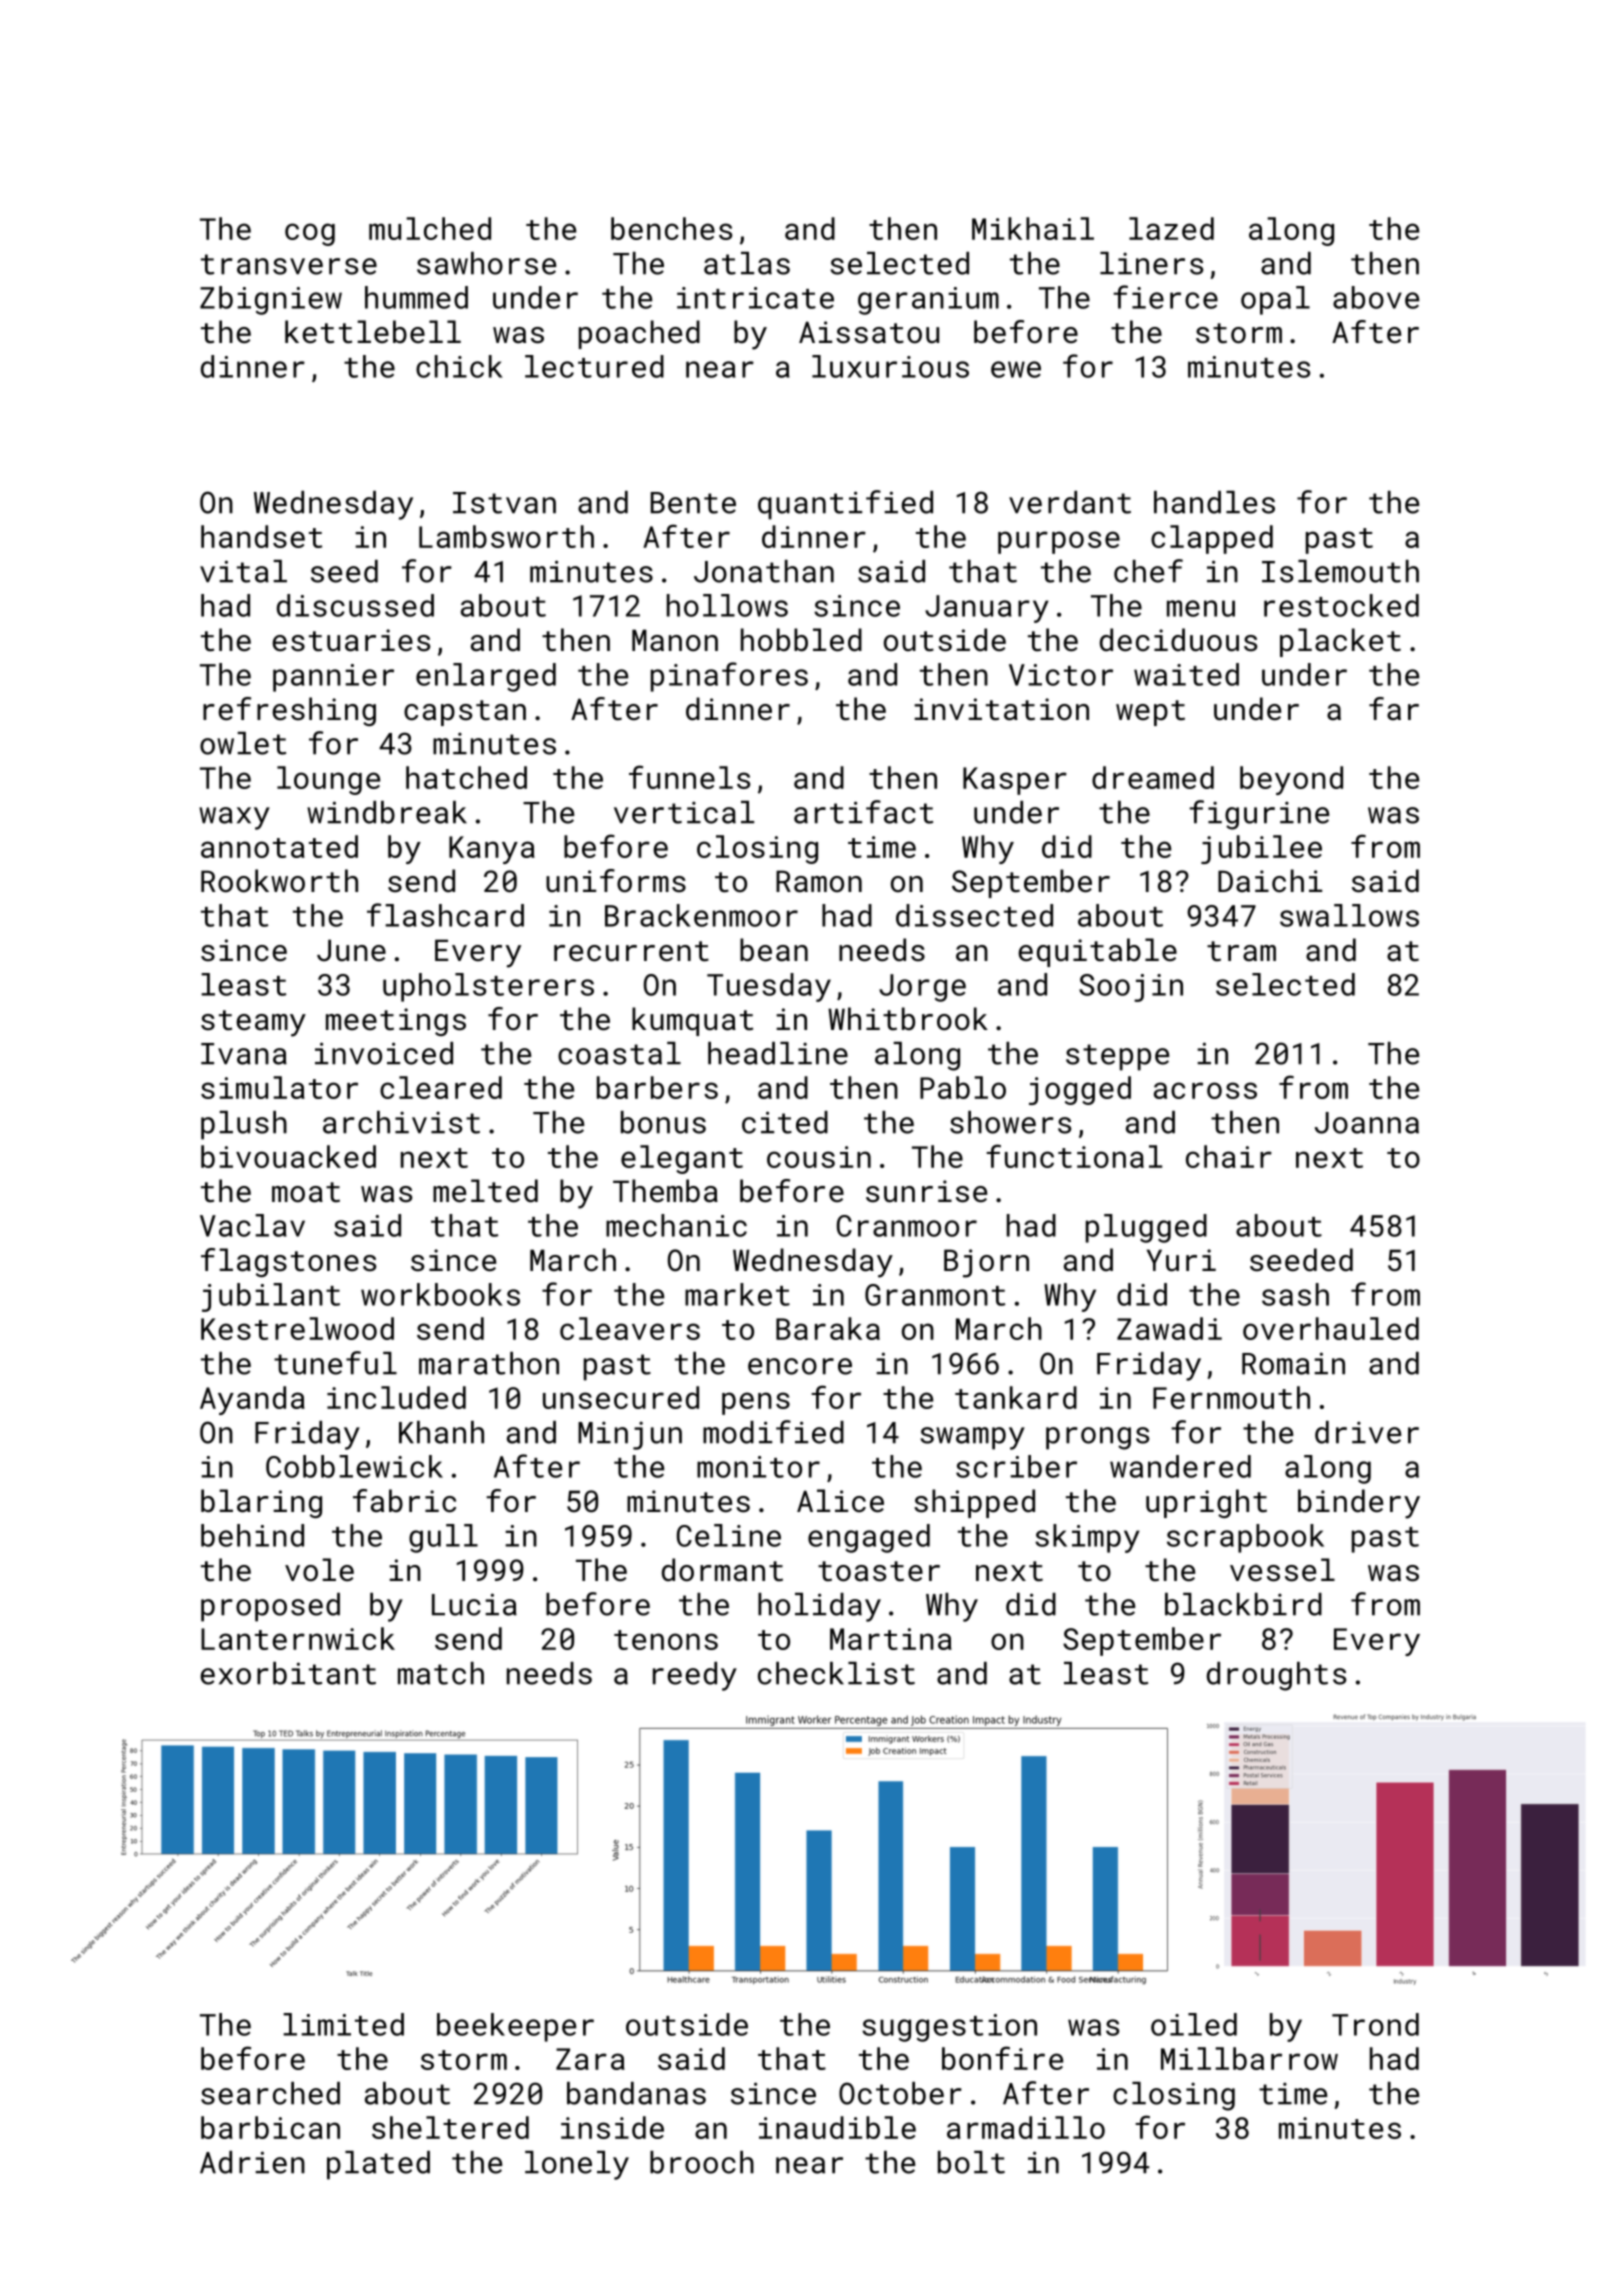  I want to click on tuneful, so click(335, 1363).
